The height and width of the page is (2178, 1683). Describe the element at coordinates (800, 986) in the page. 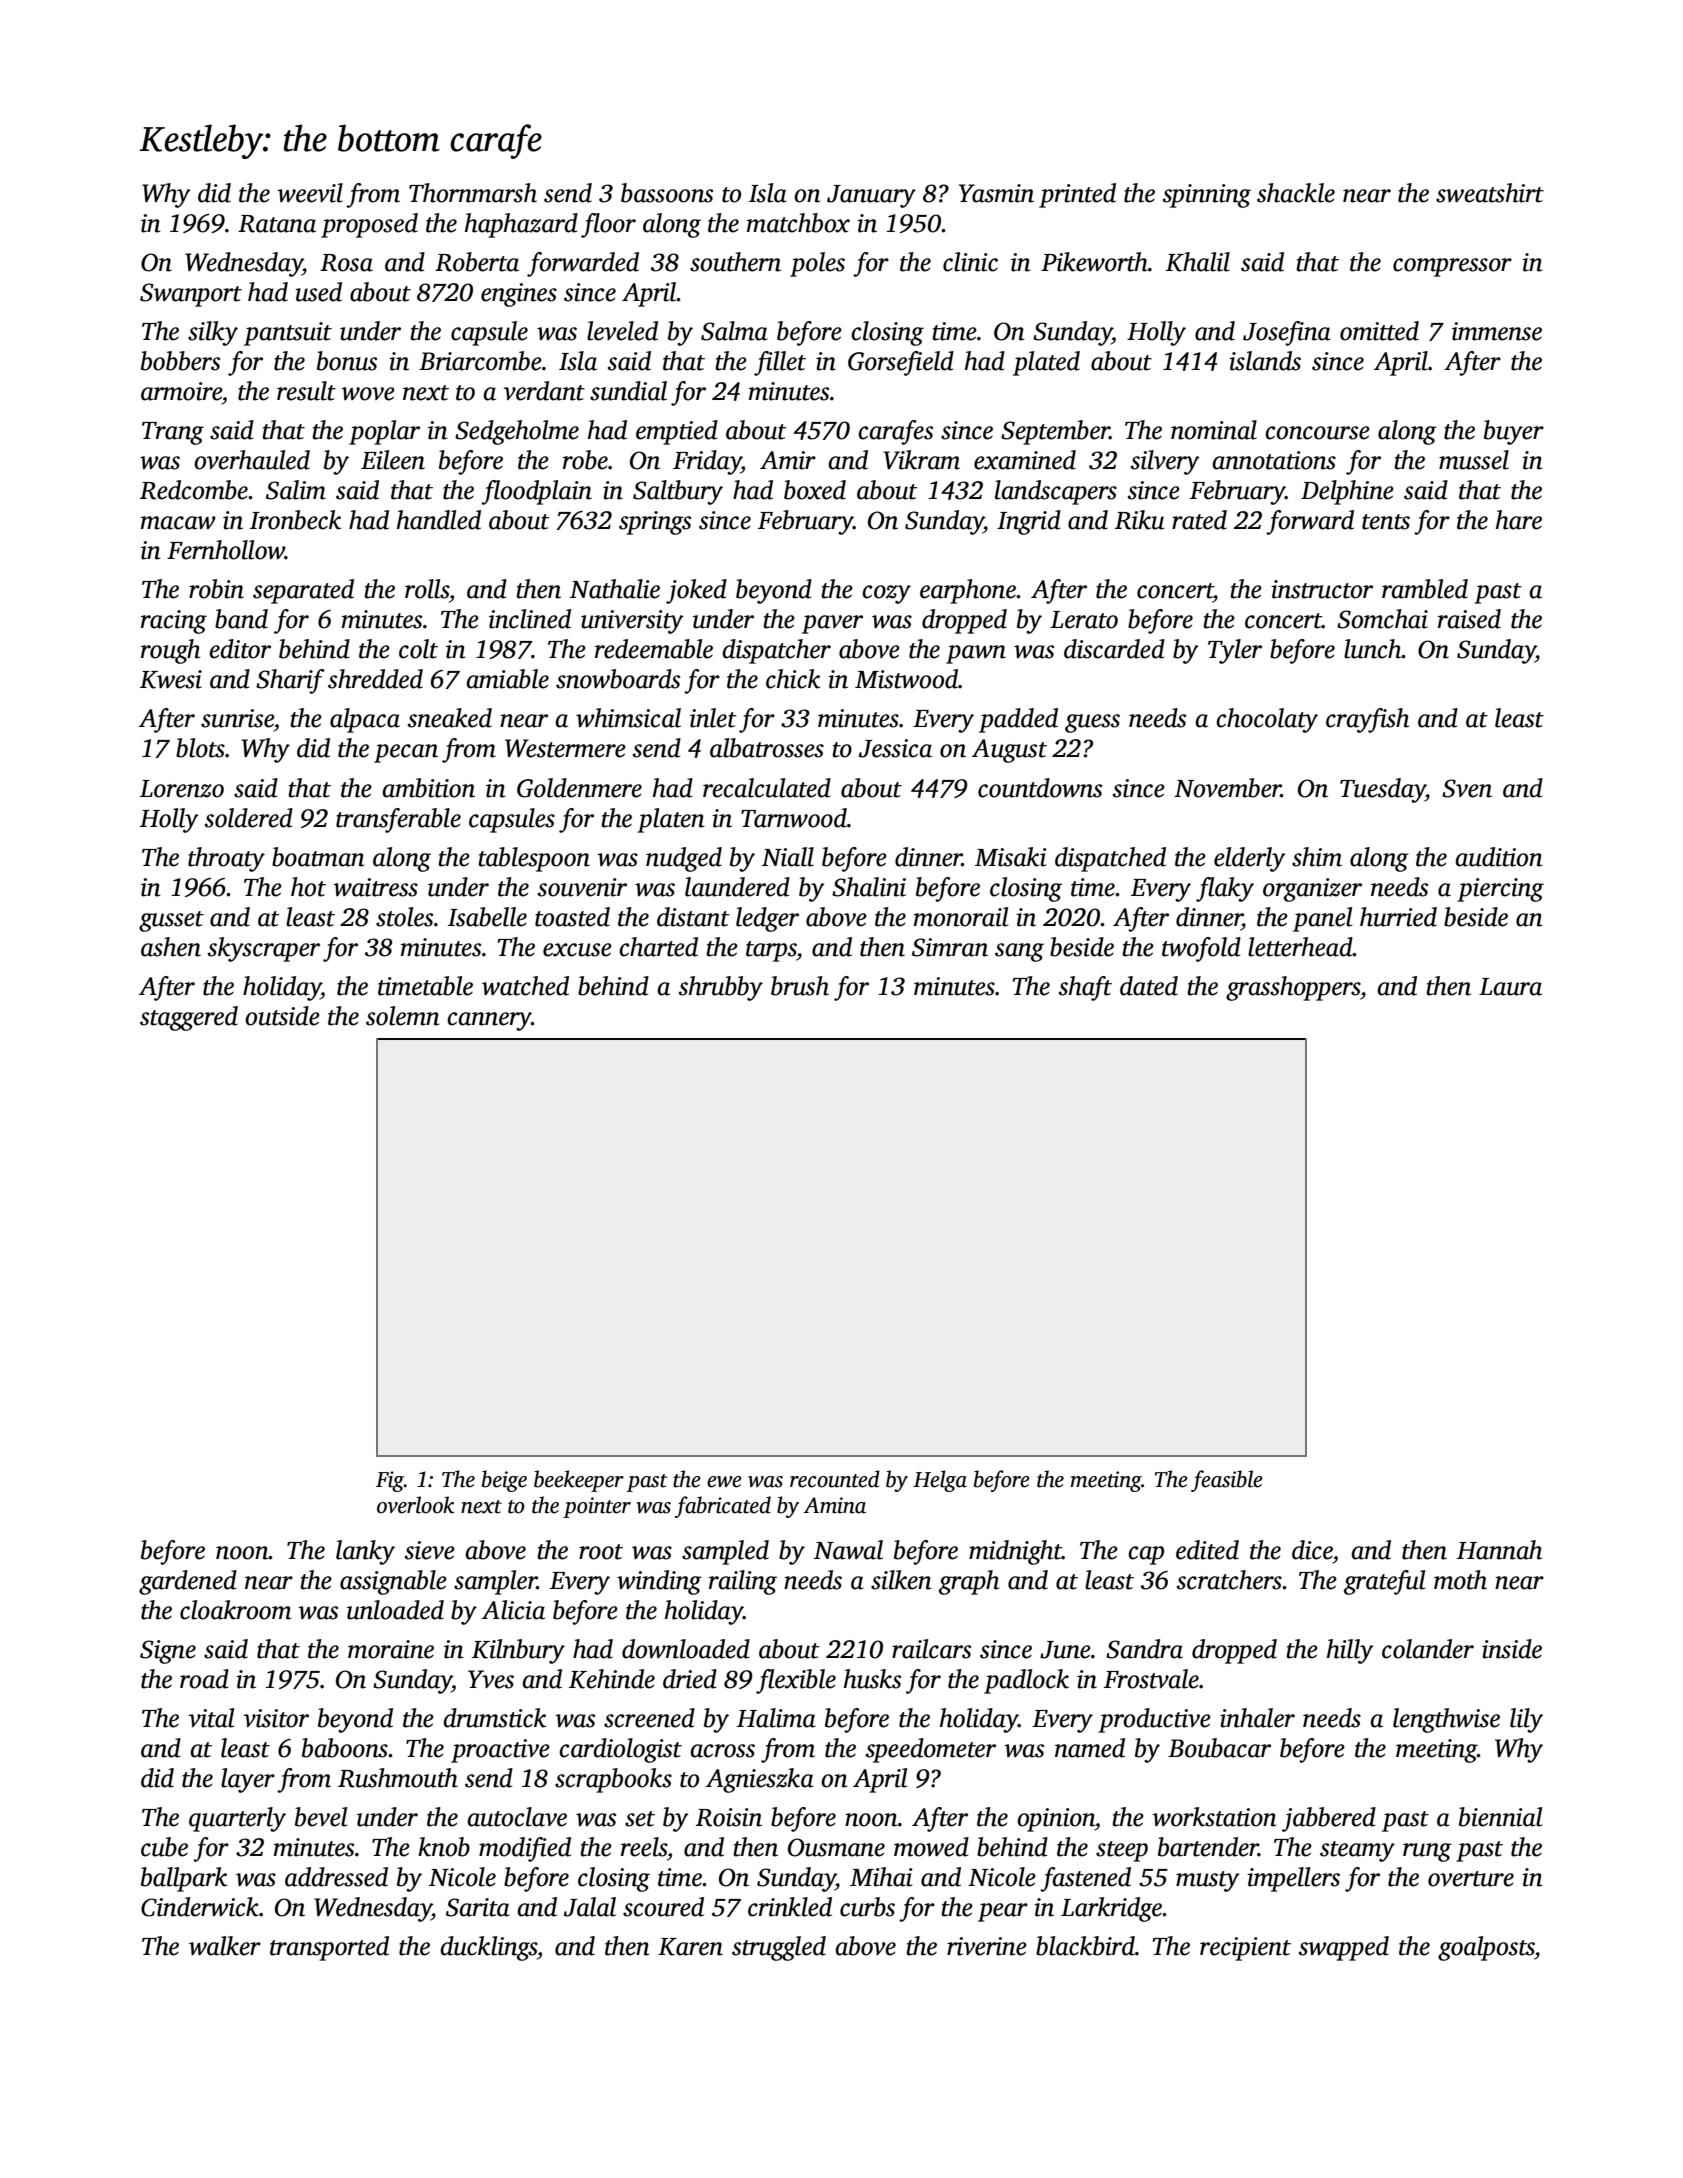

I see `brush` at that location.
